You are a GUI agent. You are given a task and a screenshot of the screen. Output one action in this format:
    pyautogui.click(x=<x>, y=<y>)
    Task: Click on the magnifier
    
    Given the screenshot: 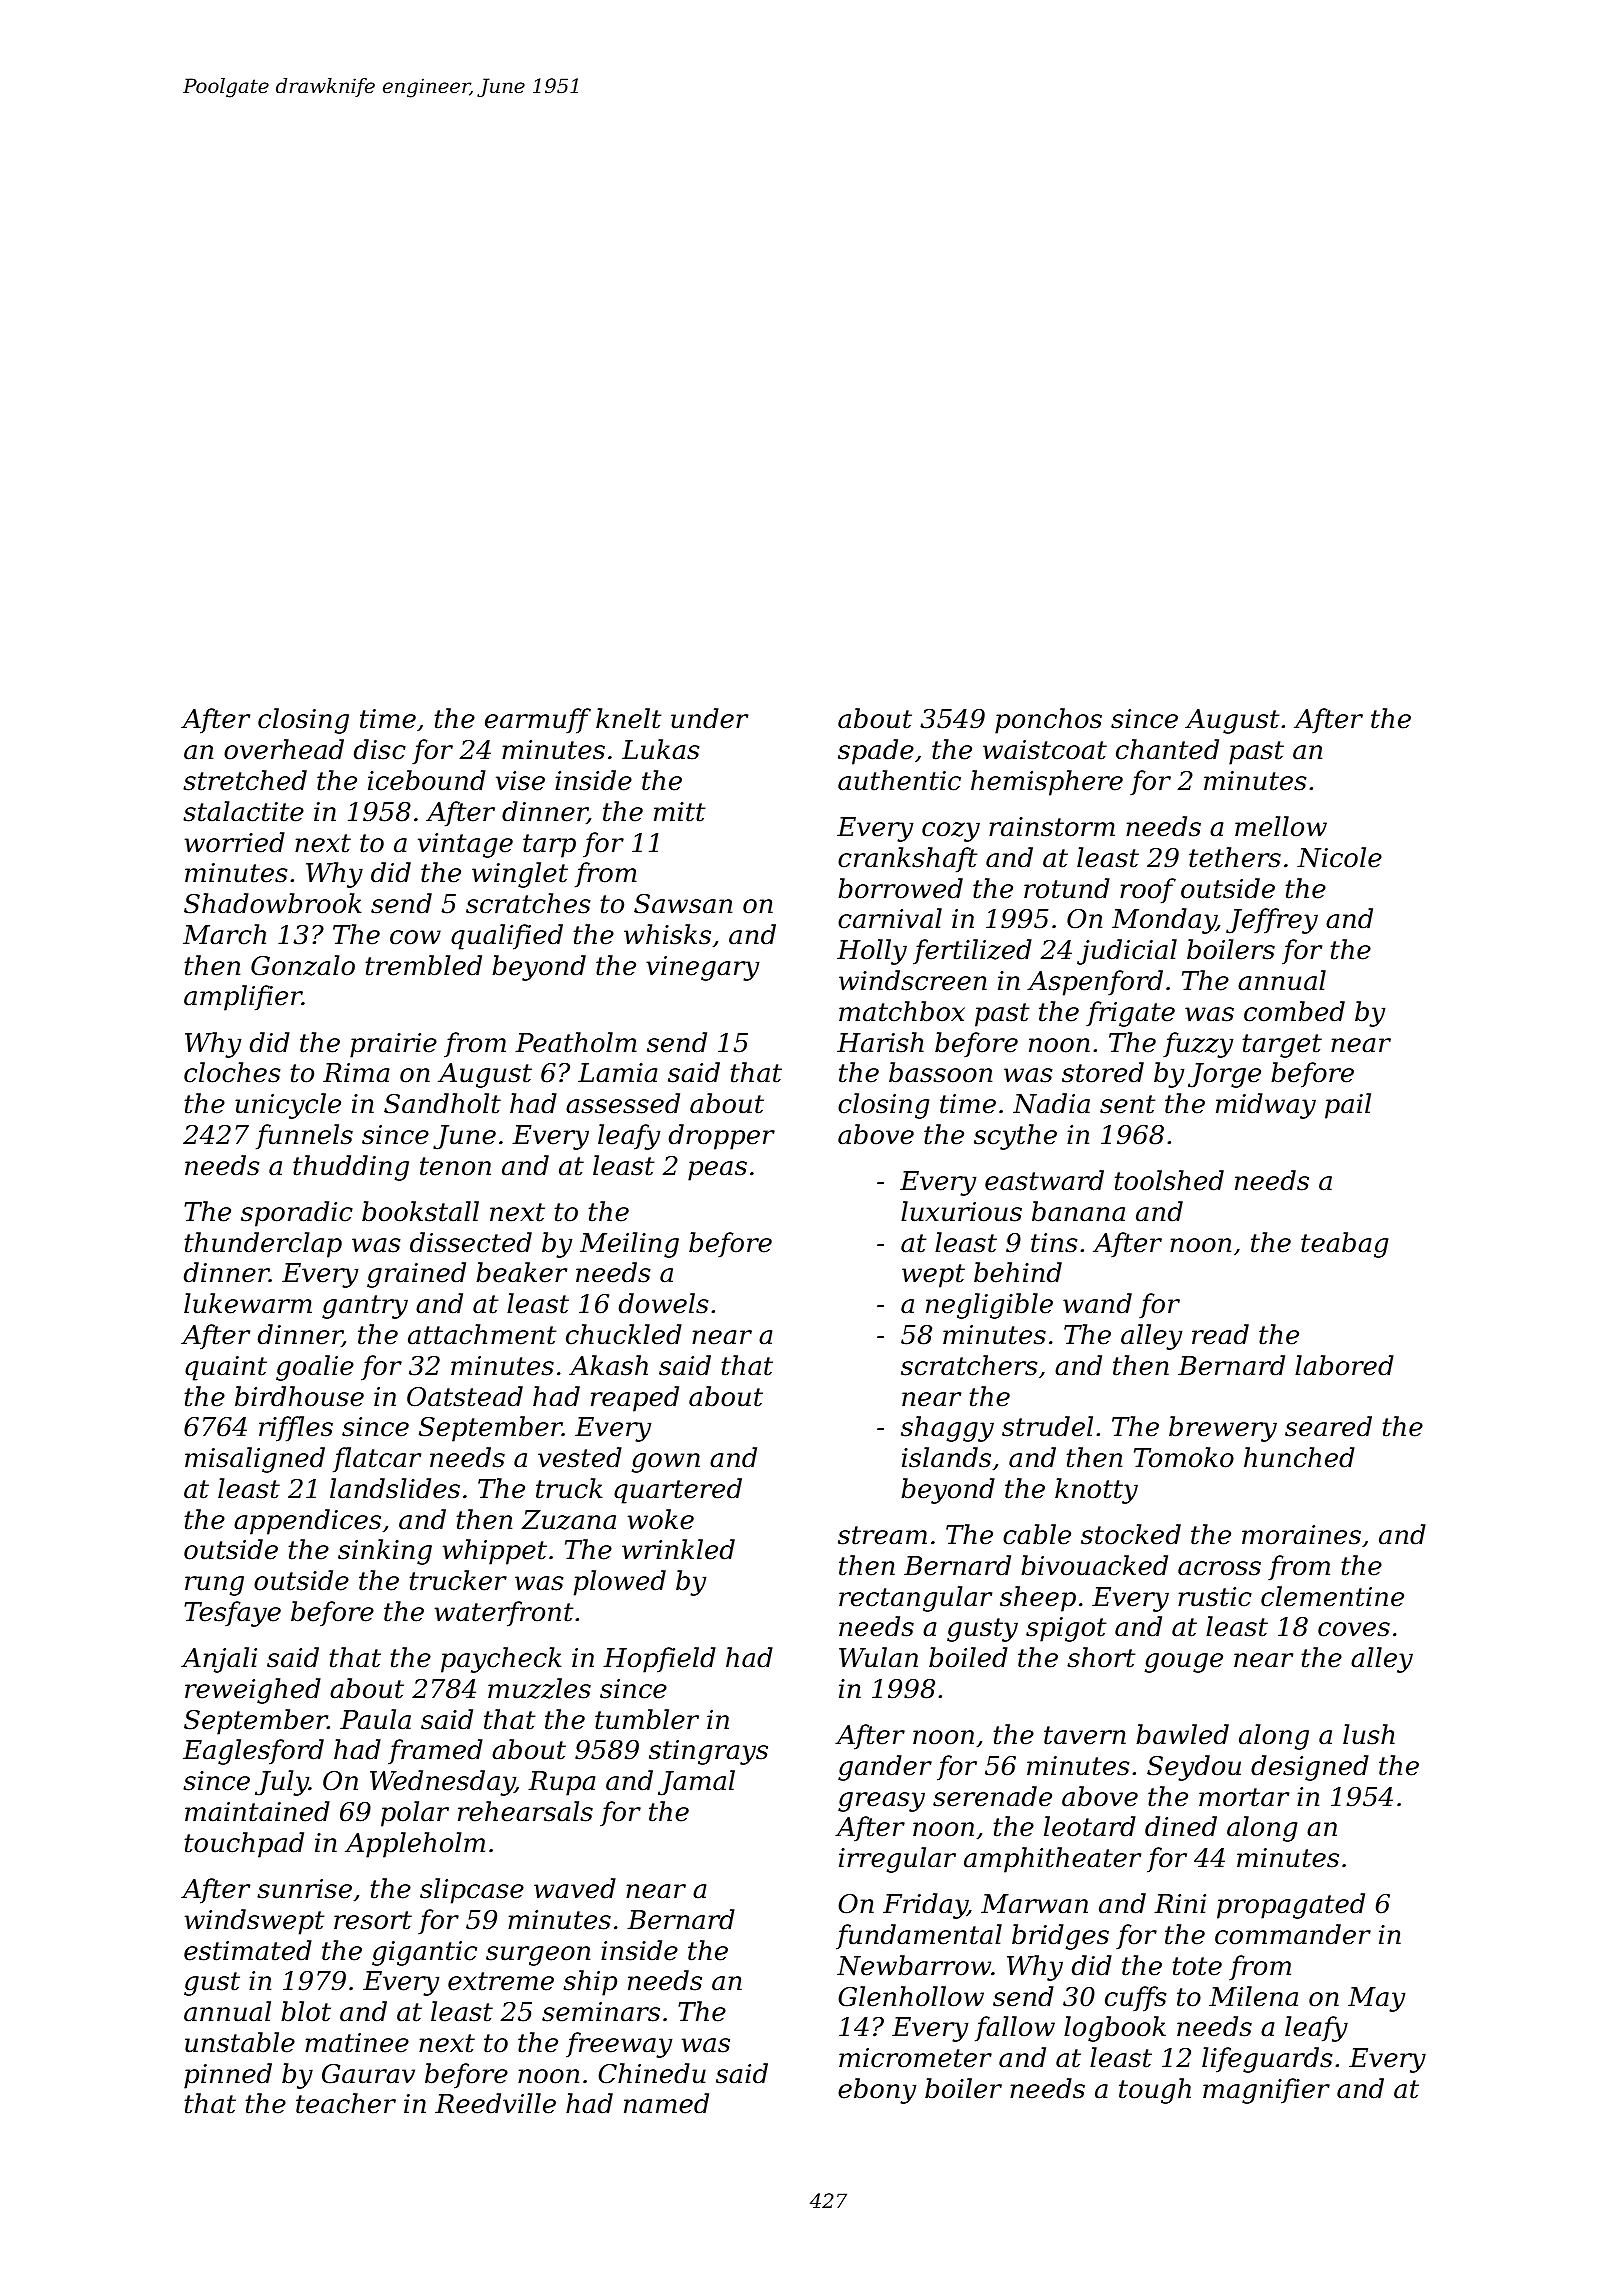 What is the action you would take?
    pyautogui.click(x=1266, y=2091)
